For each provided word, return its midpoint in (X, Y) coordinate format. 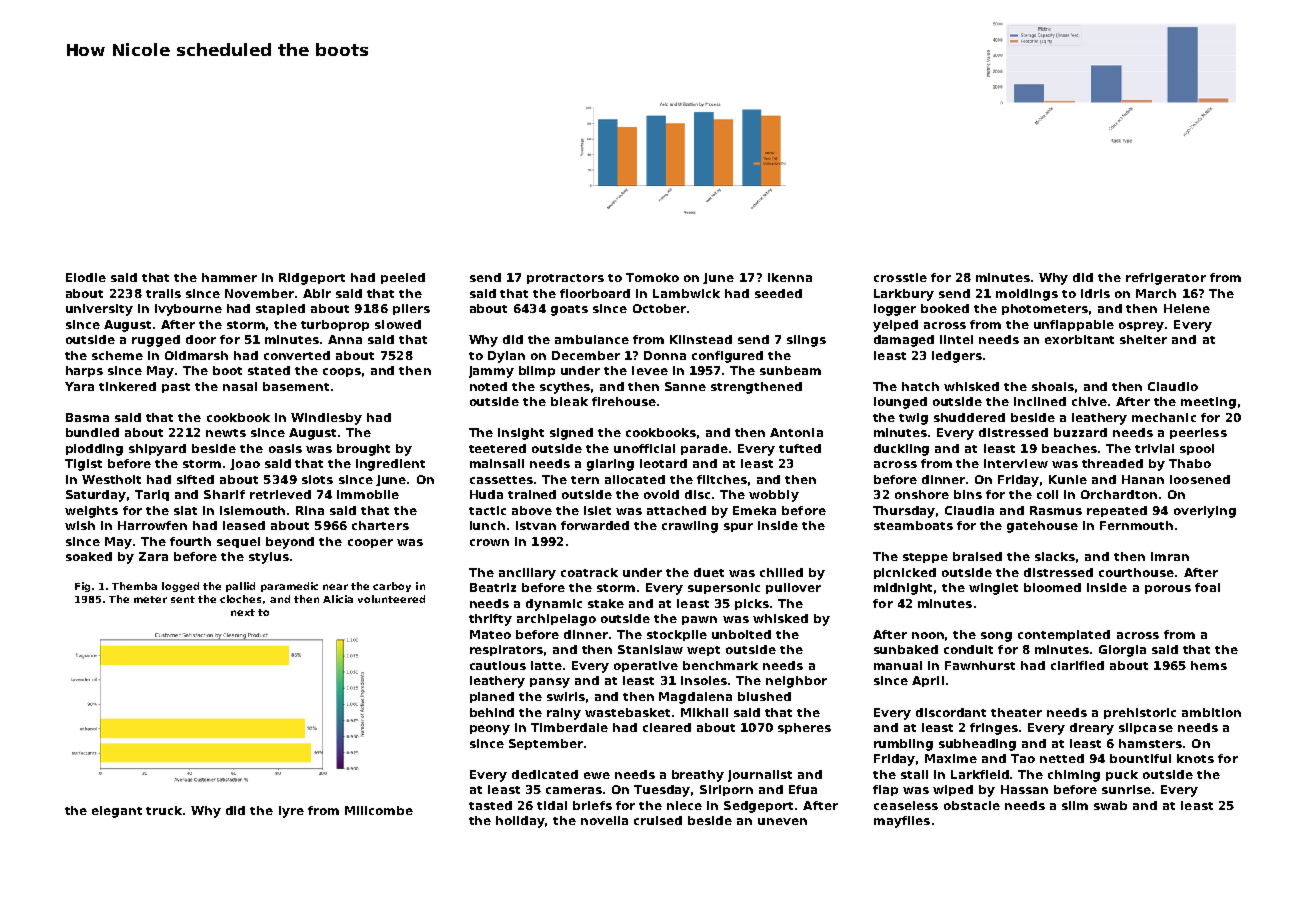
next (243, 612)
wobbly (774, 496)
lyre (291, 812)
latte (546, 665)
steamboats (913, 525)
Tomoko (652, 277)
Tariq (152, 495)
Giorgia (1122, 651)
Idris (1095, 293)
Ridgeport (312, 279)
